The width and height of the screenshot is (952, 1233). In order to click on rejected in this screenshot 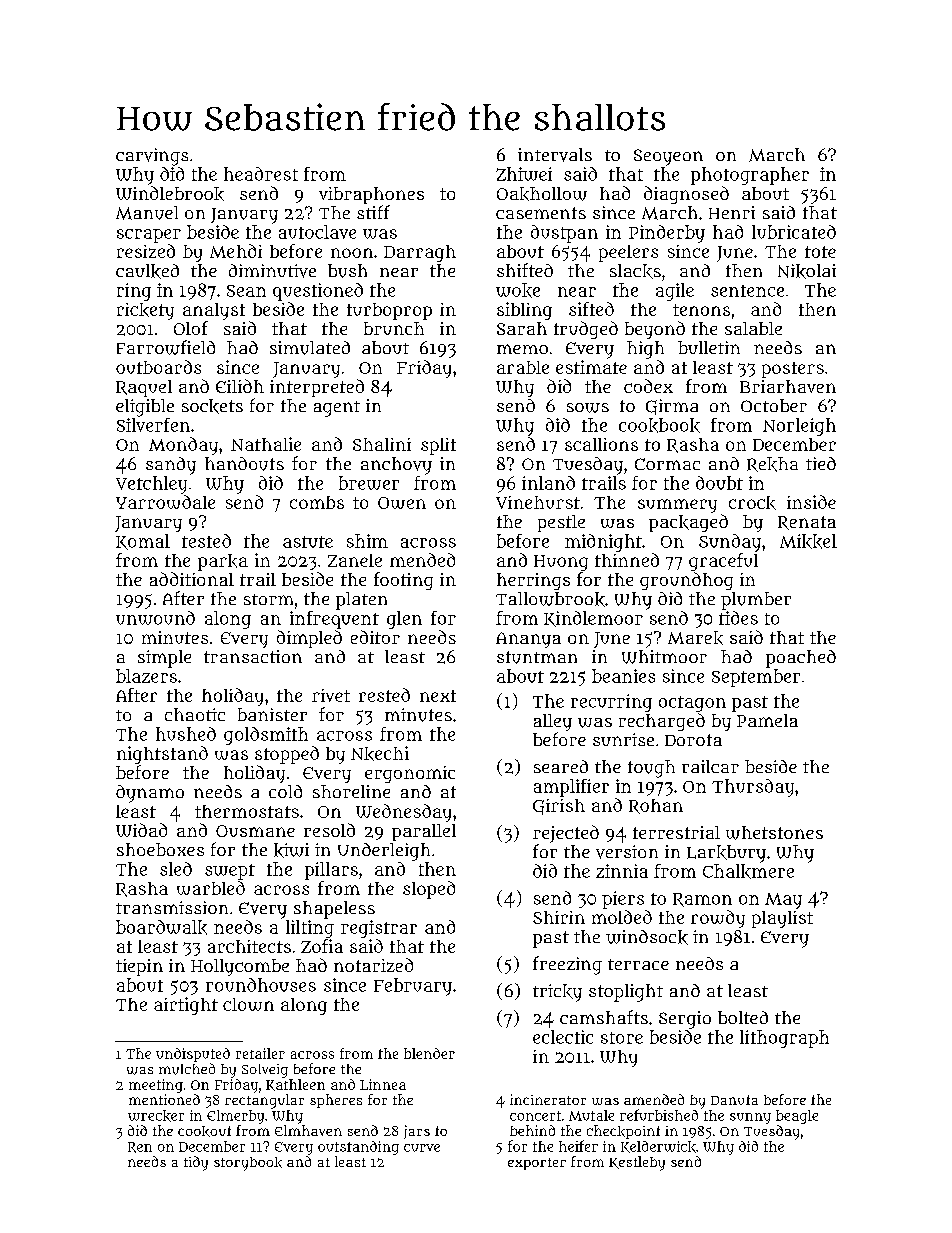, I will do `click(566, 834)`.
